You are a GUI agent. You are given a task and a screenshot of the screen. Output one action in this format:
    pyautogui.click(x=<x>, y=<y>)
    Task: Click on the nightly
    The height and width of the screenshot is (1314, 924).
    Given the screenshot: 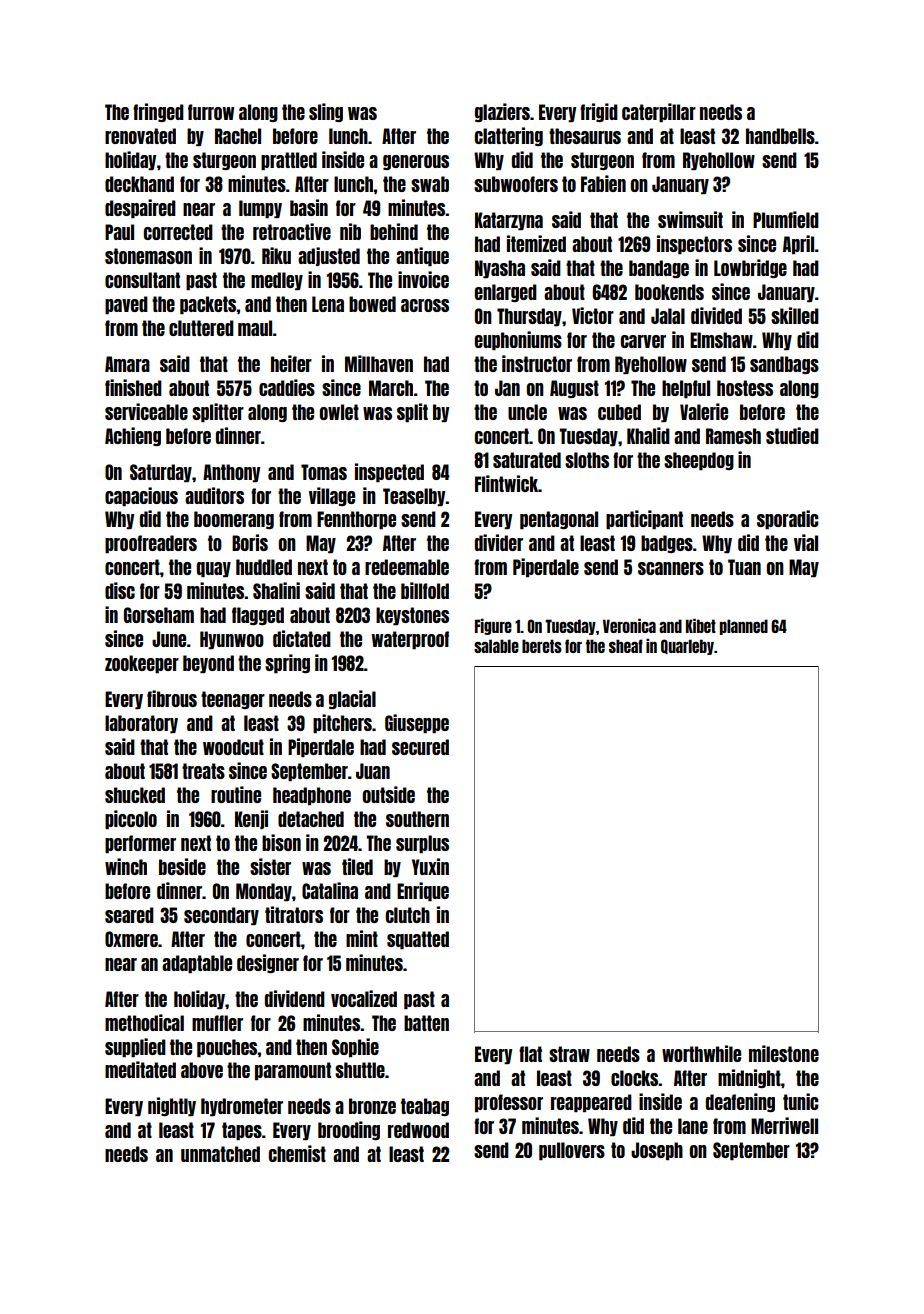 What is the action you would take?
    pyautogui.click(x=172, y=1106)
